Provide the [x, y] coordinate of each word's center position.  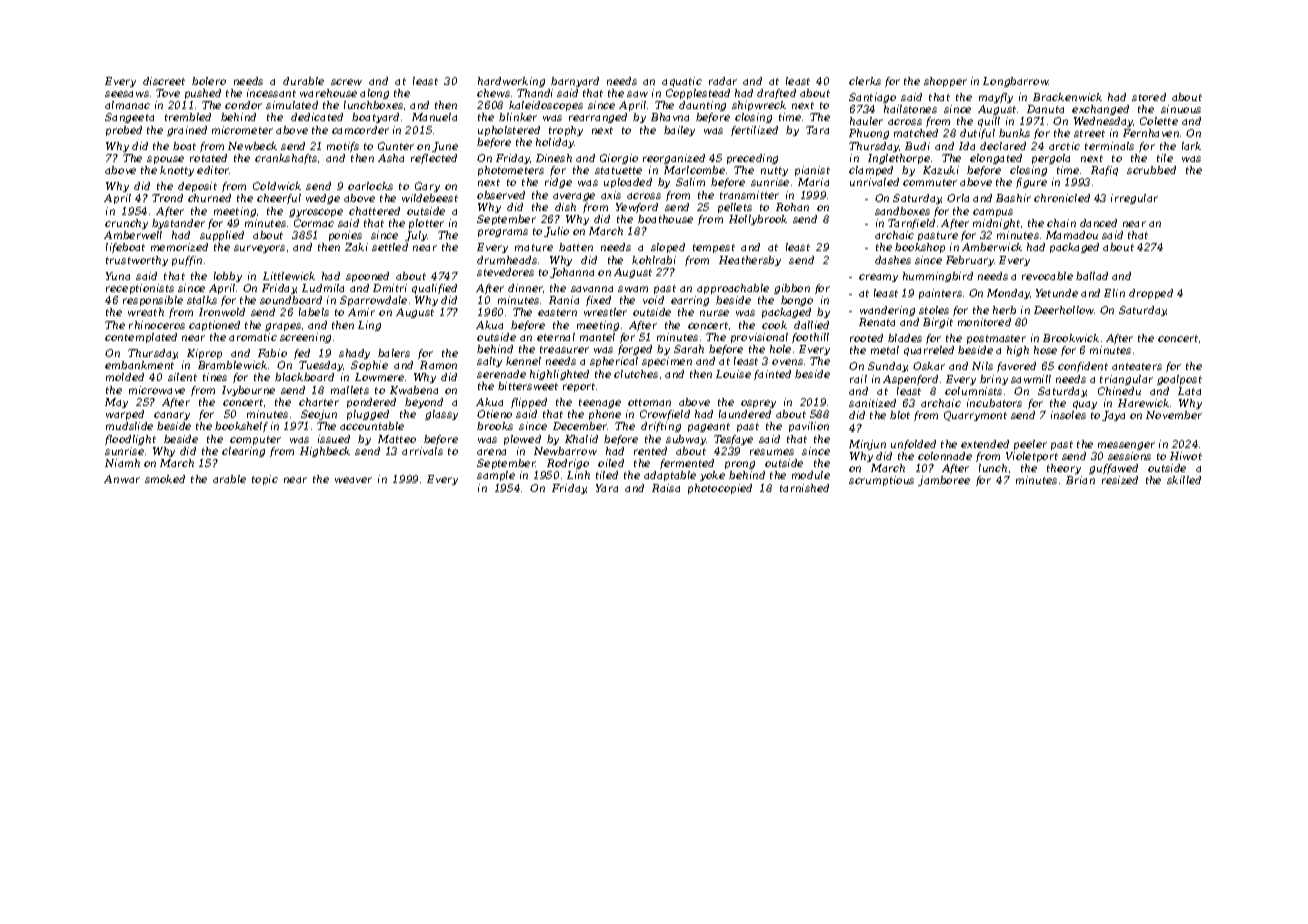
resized [1120, 480]
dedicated [317, 117]
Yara [607, 488]
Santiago [872, 98]
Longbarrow [1016, 82]
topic [265, 480]
